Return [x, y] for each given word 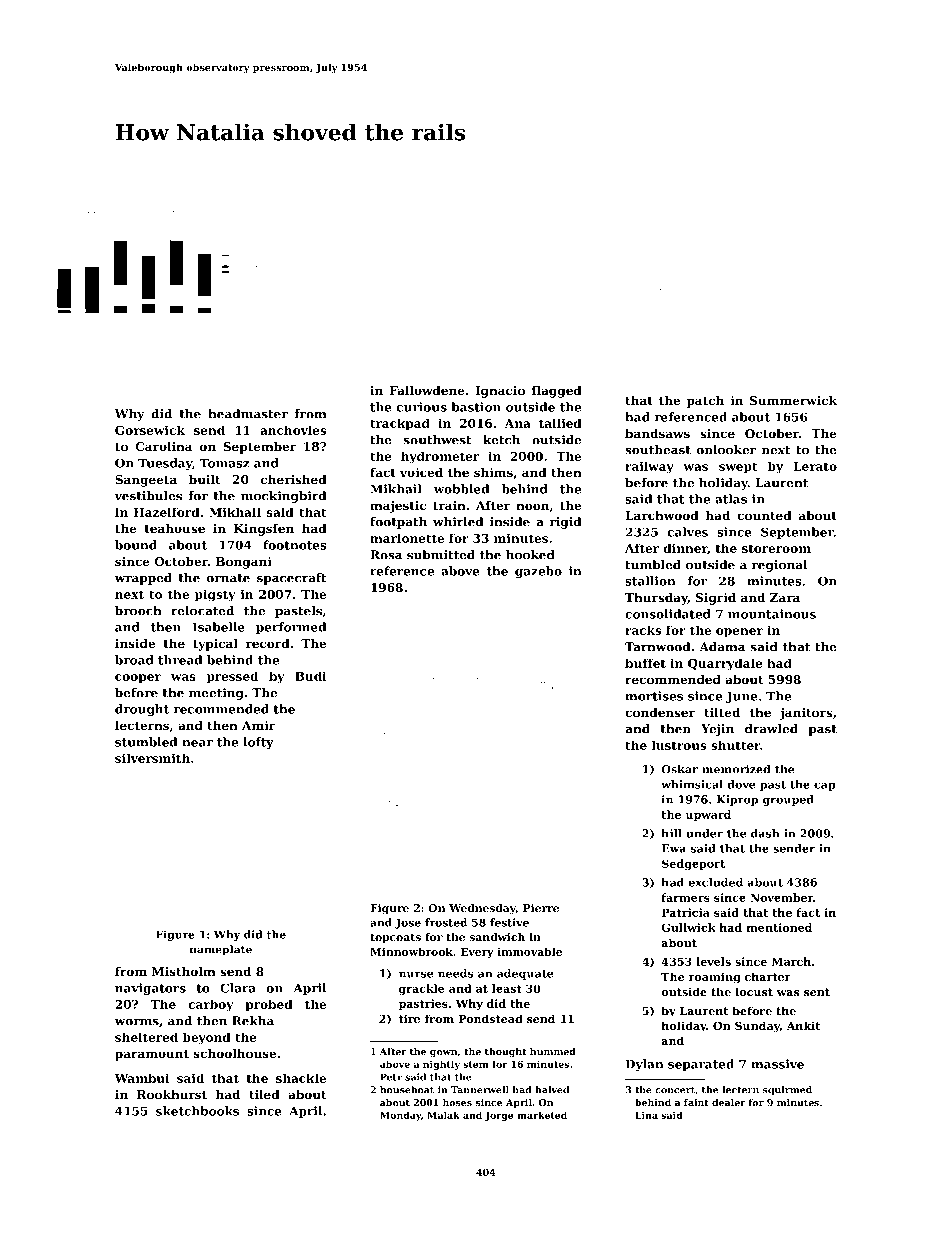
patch [705, 402]
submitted [441, 555]
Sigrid [716, 599]
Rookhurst [172, 1094]
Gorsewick [150, 430]
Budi [310, 676]
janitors [805, 714]
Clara [238, 988]
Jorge [499, 1116]
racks [643, 630]
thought [506, 1052]
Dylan [644, 1065]
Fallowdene [427, 390]
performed [291, 628]
